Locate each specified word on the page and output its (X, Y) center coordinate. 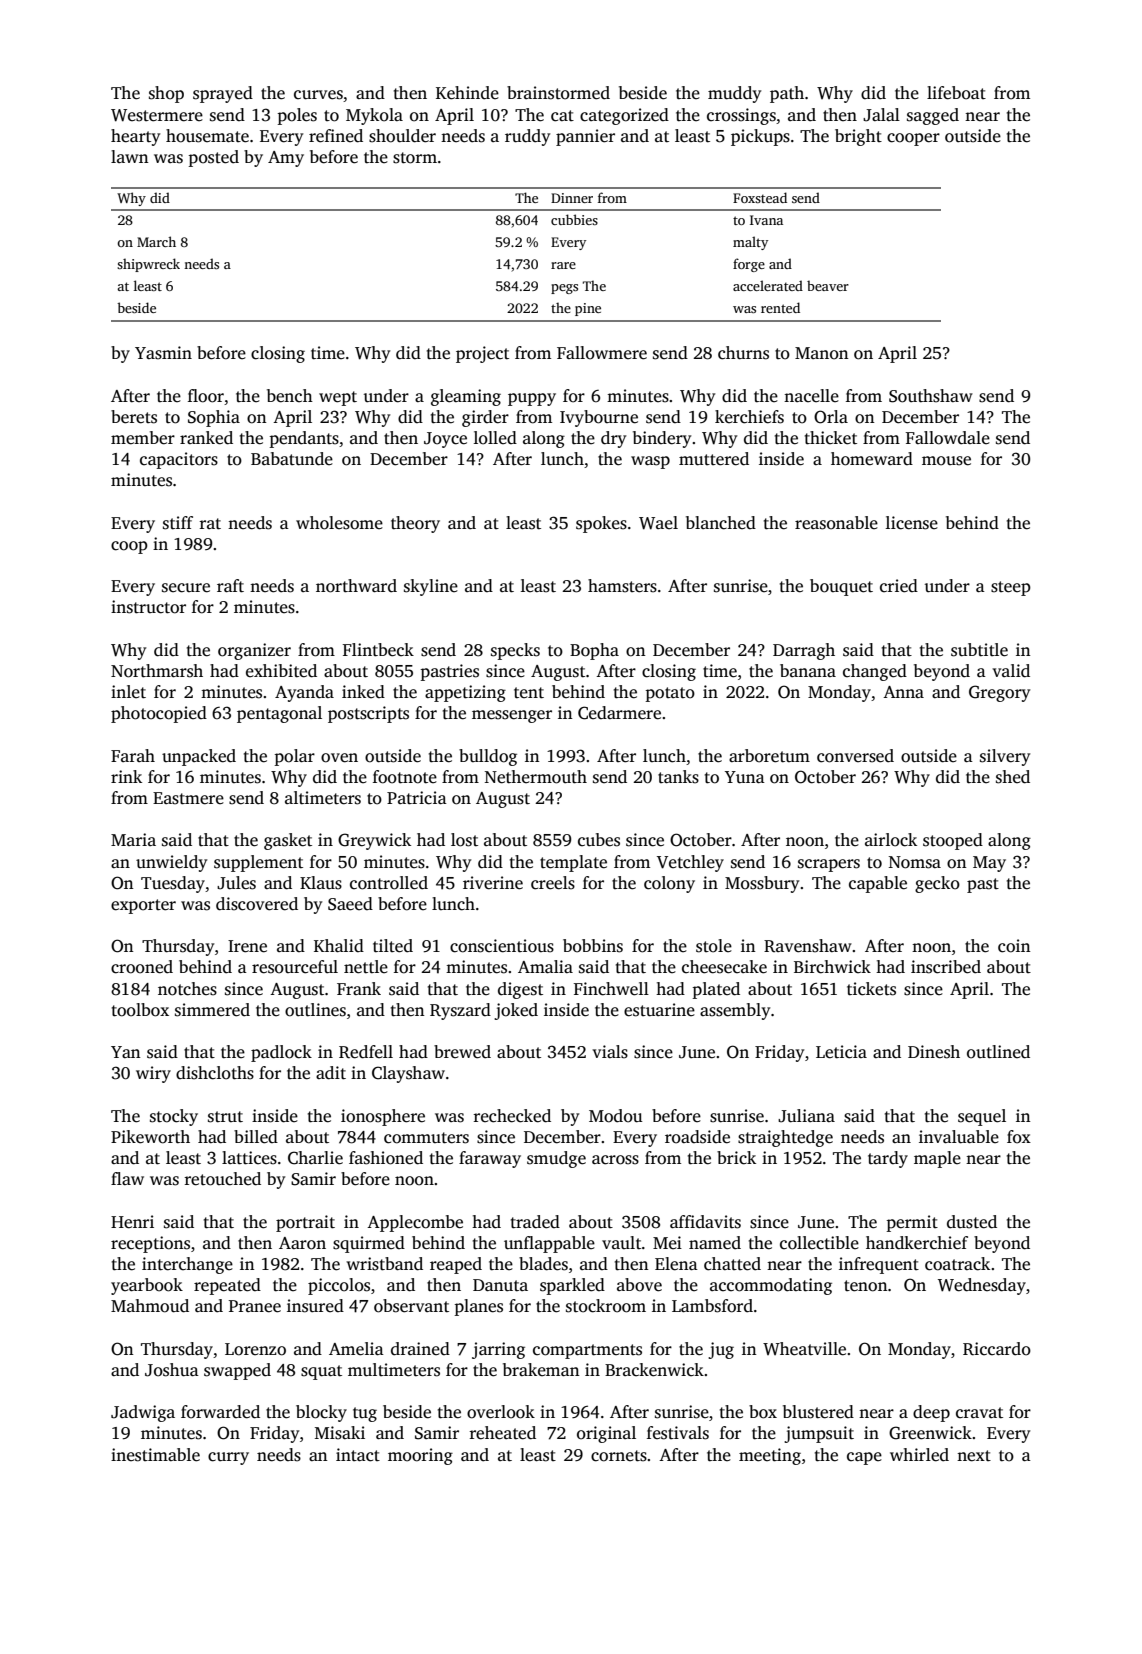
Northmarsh (157, 671)
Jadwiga (143, 1413)
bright (858, 137)
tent (529, 693)
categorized (624, 116)
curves (318, 95)
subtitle (979, 650)
